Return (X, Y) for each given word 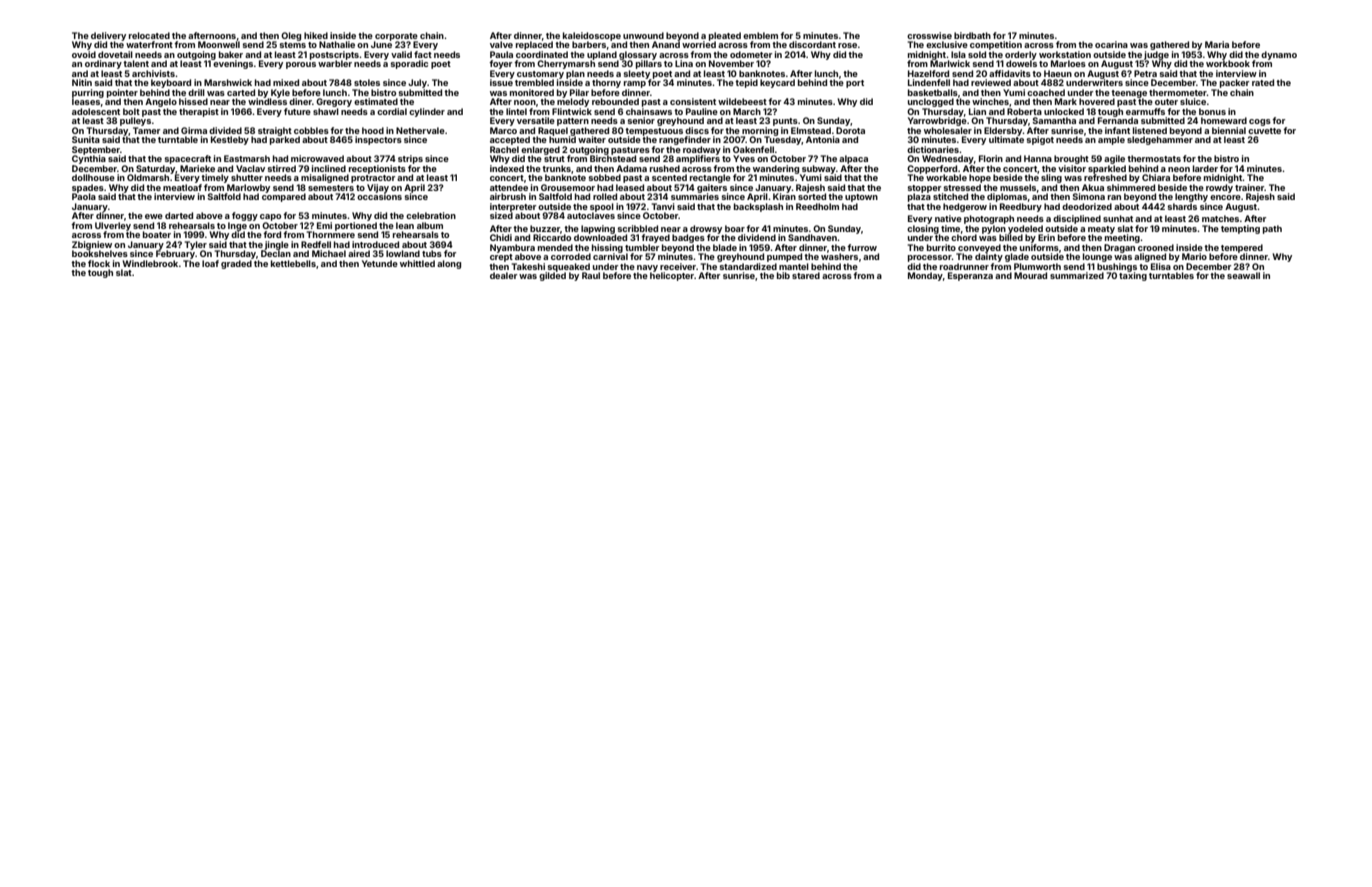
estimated (376, 101)
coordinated (542, 54)
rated (1263, 82)
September (96, 150)
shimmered (1131, 187)
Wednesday (948, 159)
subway (819, 169)
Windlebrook (150, 263)
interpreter (513, 207)
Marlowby (248, 188)
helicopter (672, 276)
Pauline (702, 111)
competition (996, 45)
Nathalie (337, 44)
